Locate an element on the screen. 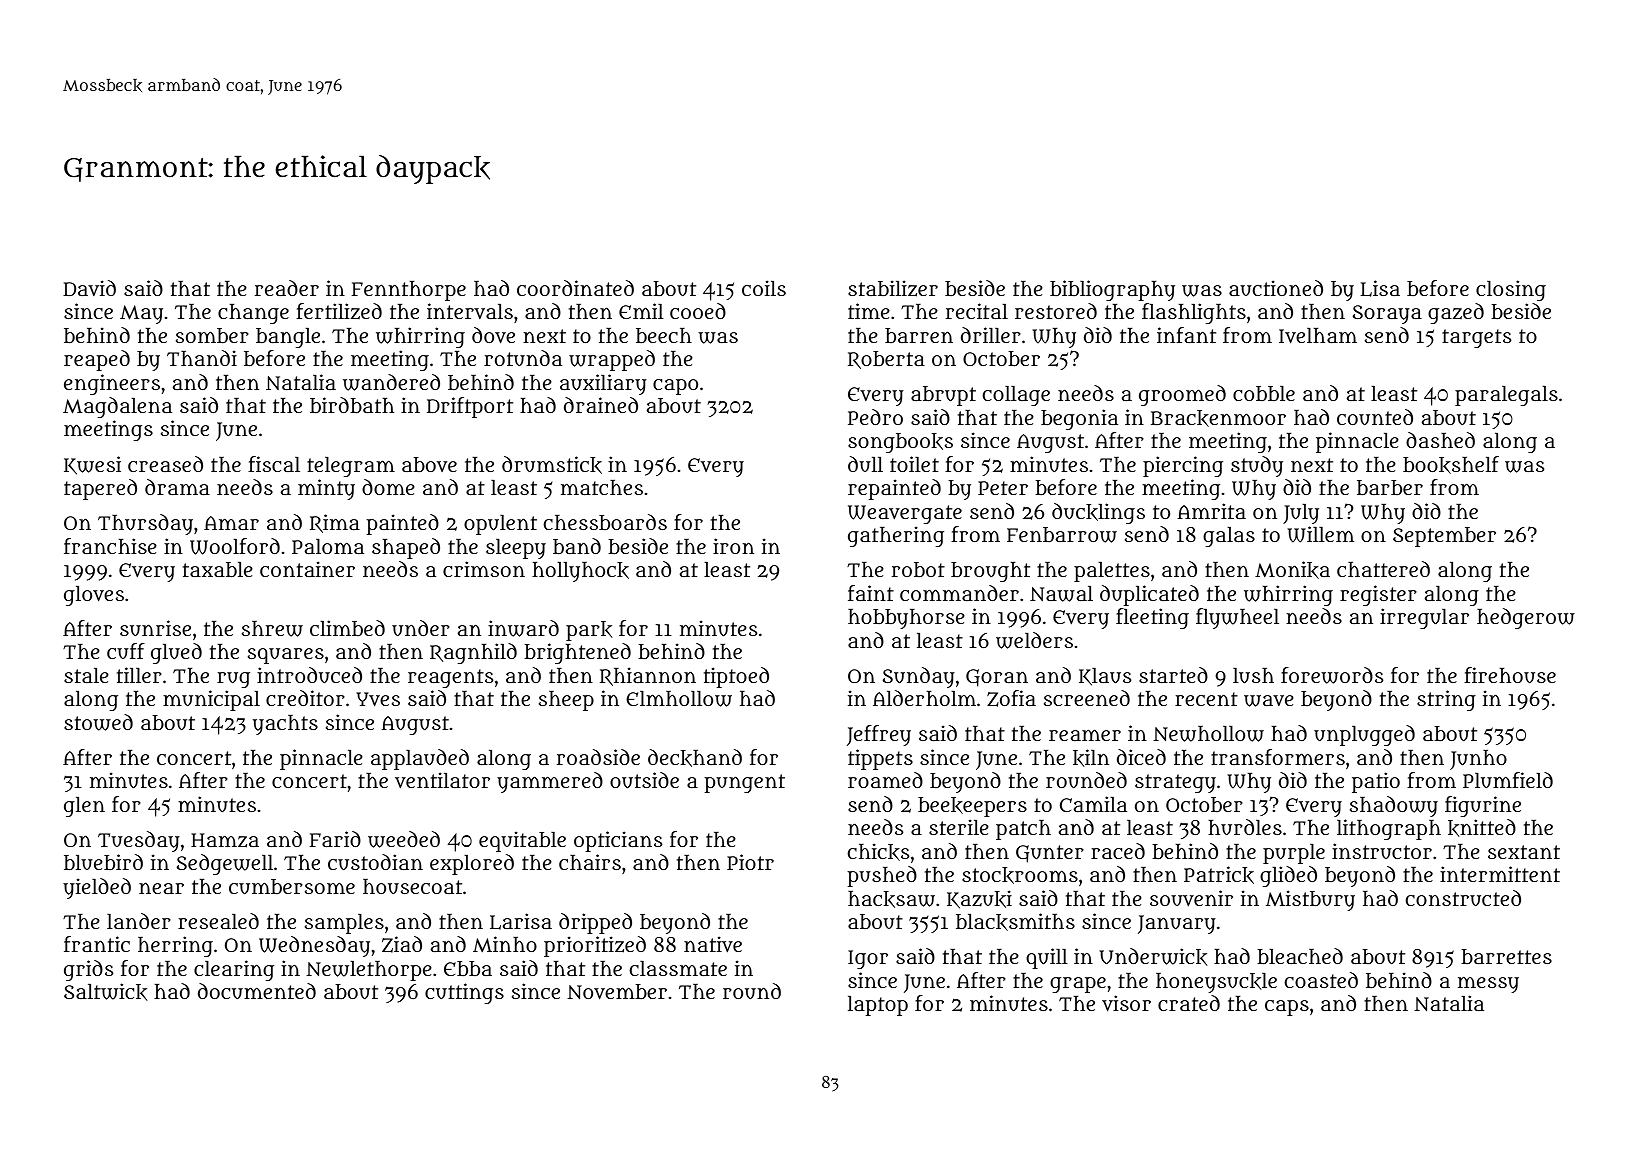 The image size is (1642, 1161). stabilizer is located at coordinates (893, 288).
